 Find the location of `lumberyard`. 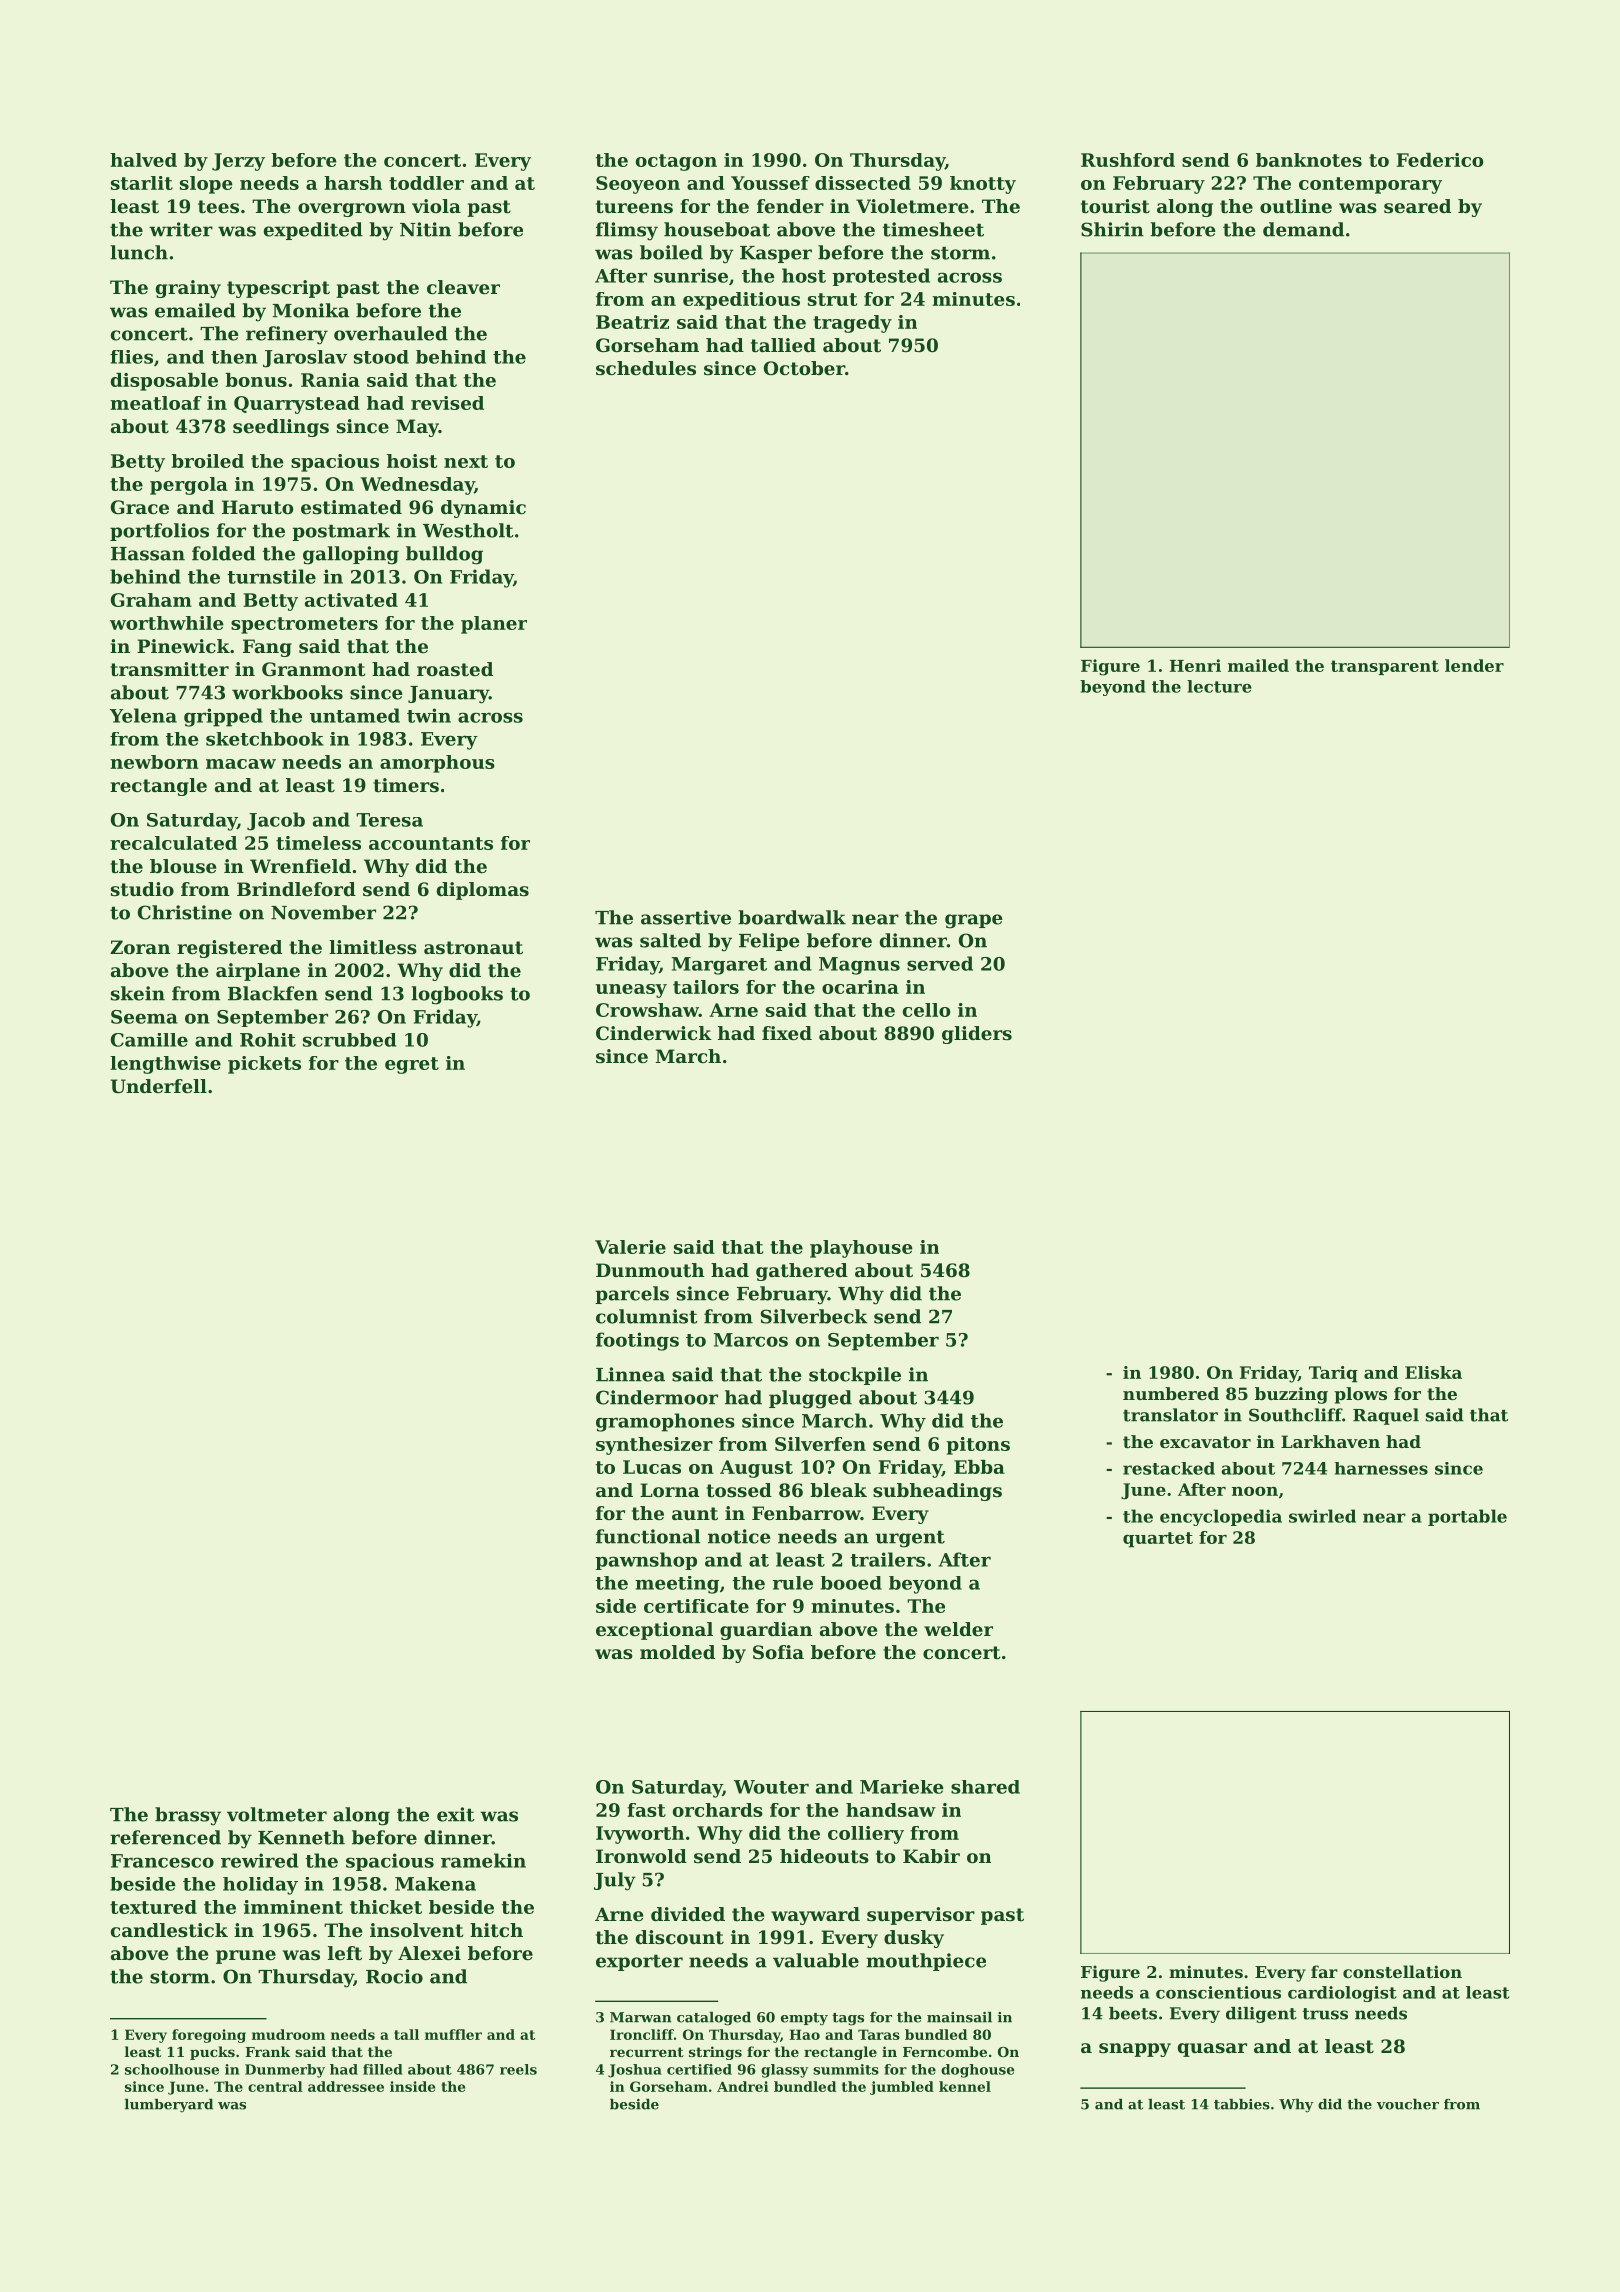

lumberyard is located at coordinates (169, 2105).
